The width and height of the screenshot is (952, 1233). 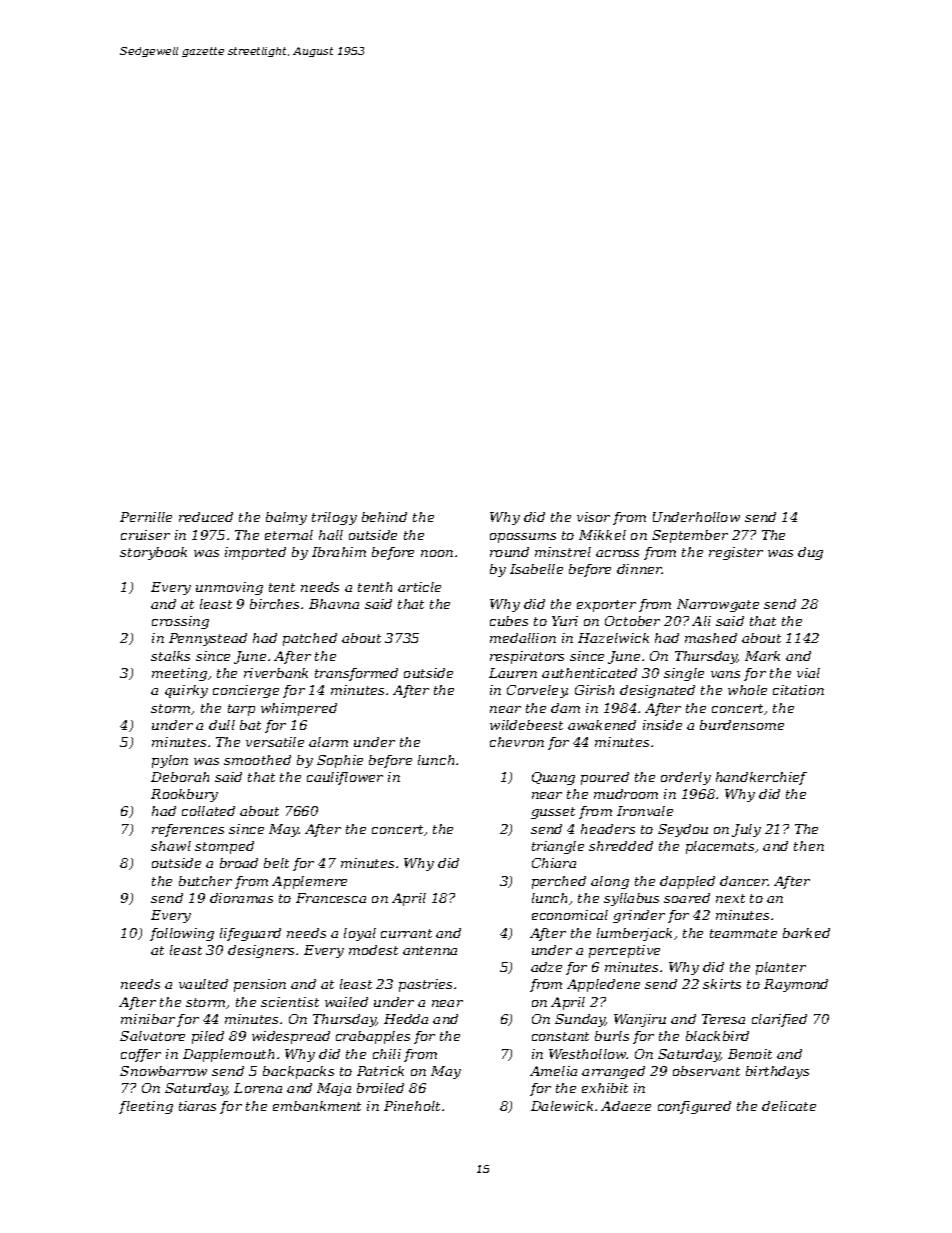 I want to click on following, so click(x=182, y=934).
